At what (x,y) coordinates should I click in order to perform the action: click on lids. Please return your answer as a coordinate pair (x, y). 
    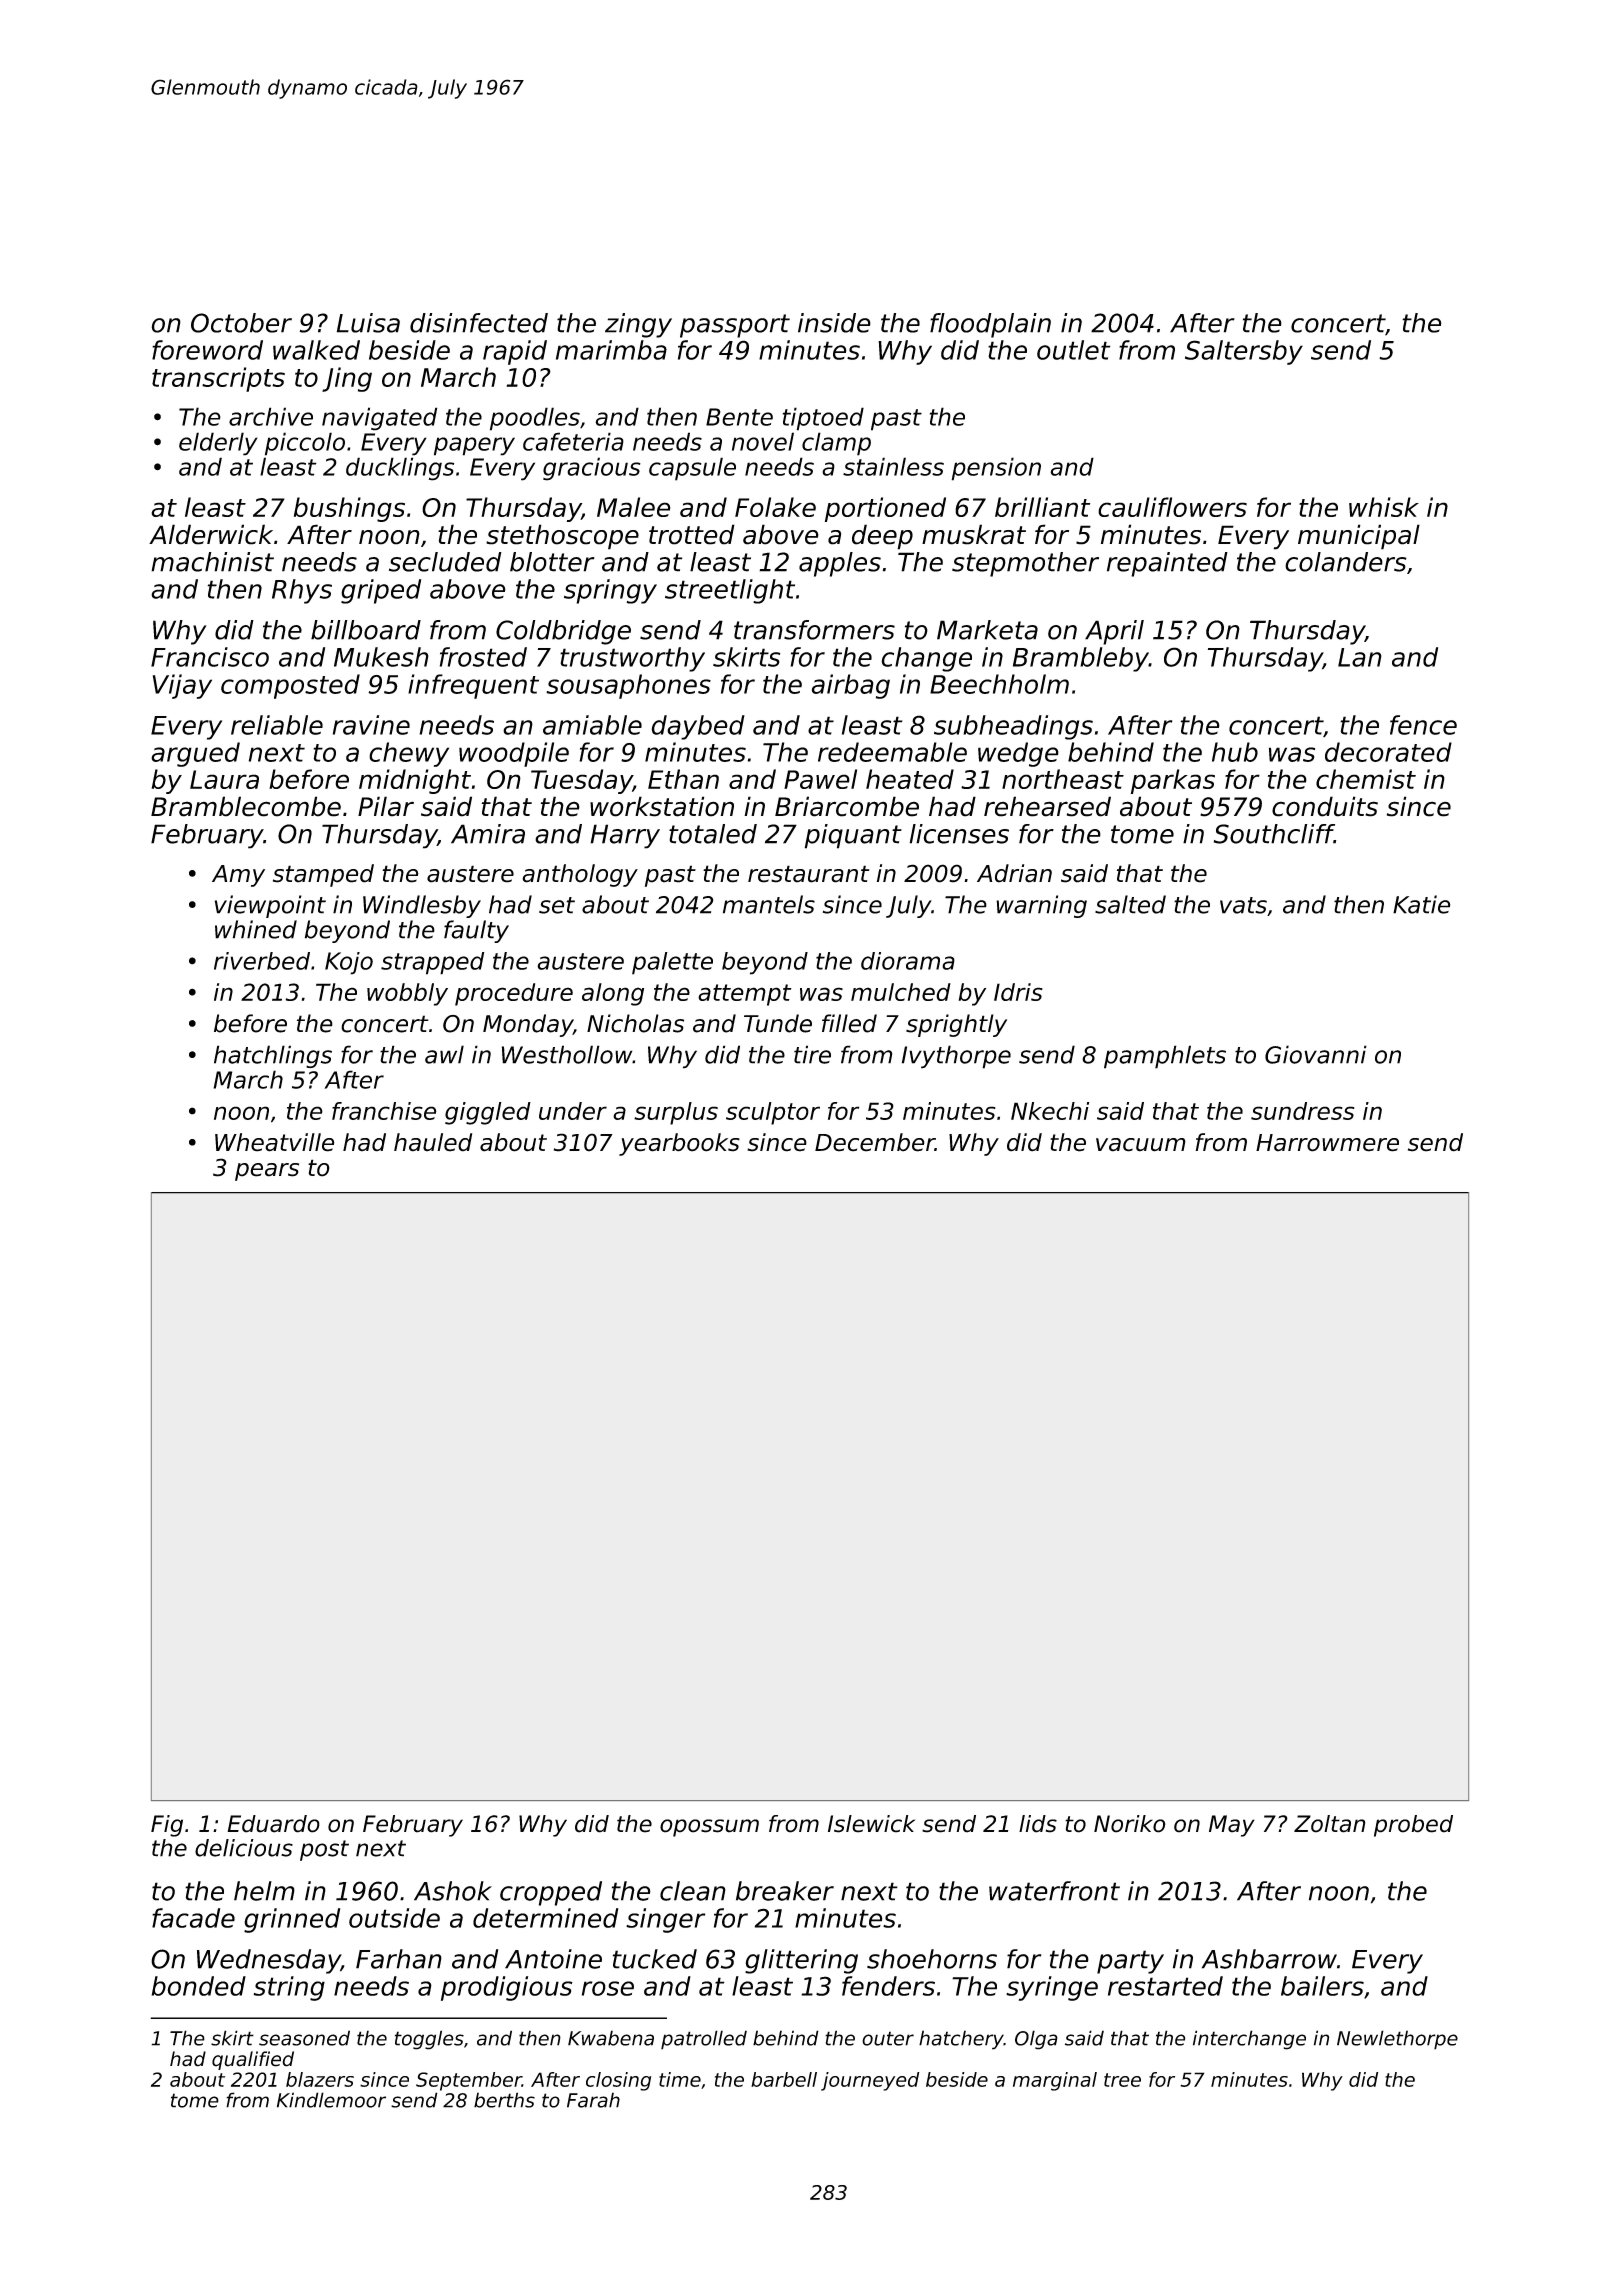
    Looking at the image, I should click on (1038, 1824).
